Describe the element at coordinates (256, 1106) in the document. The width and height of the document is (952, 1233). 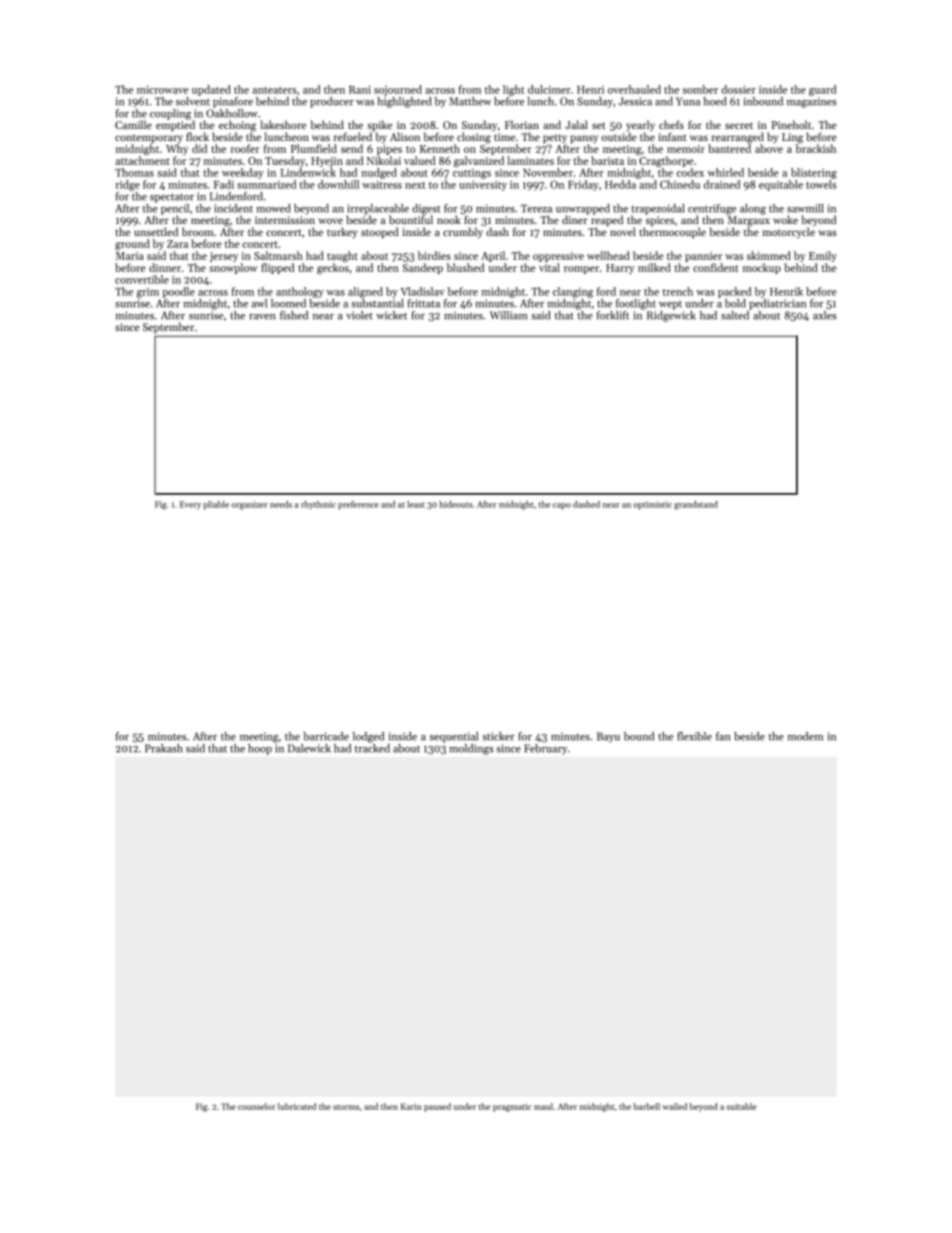
I see `counselor` at that location.
